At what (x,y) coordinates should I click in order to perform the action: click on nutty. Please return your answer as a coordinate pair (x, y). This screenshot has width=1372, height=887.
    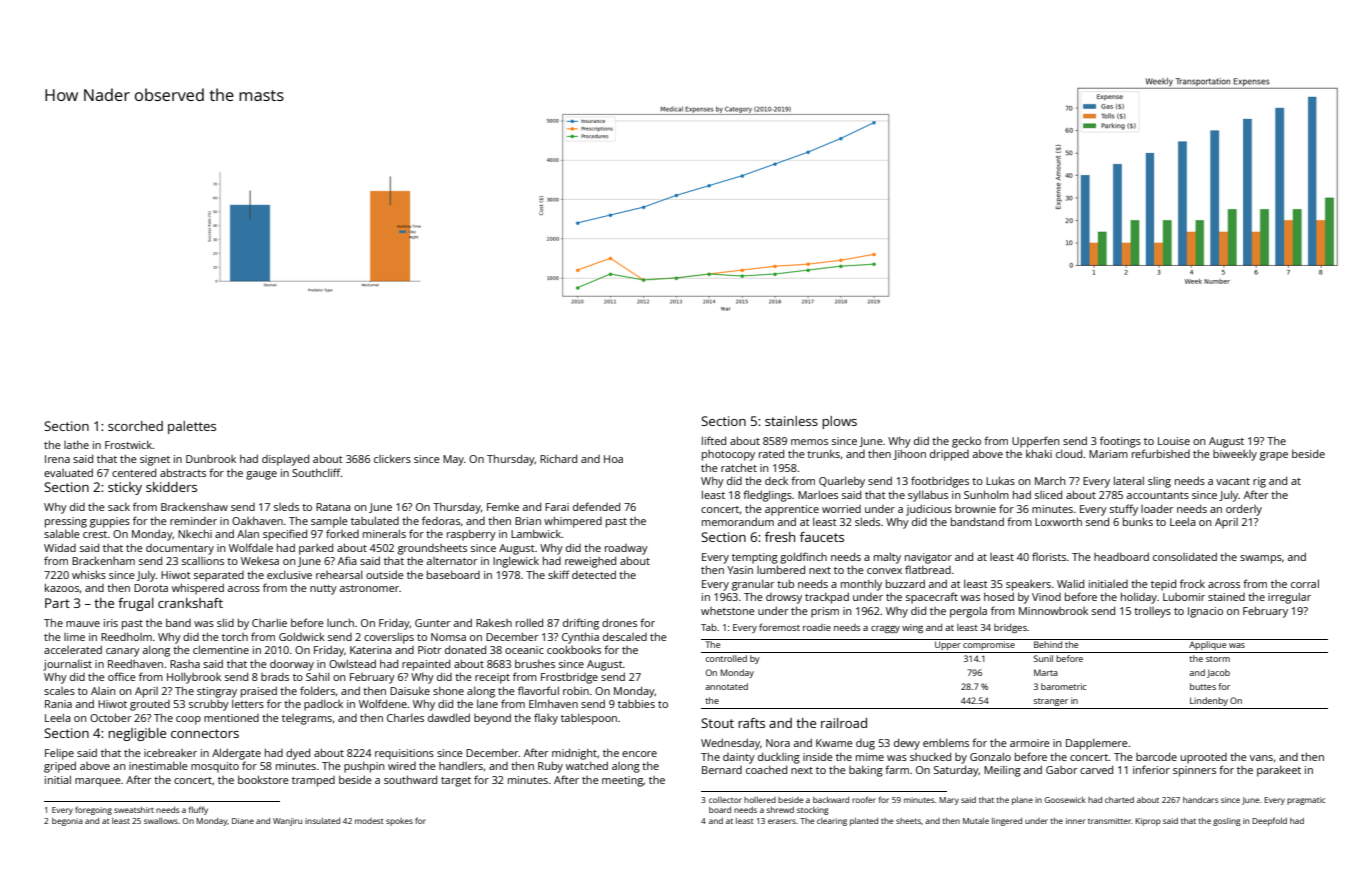
    Looking at the image, I should click on (323, 590).
